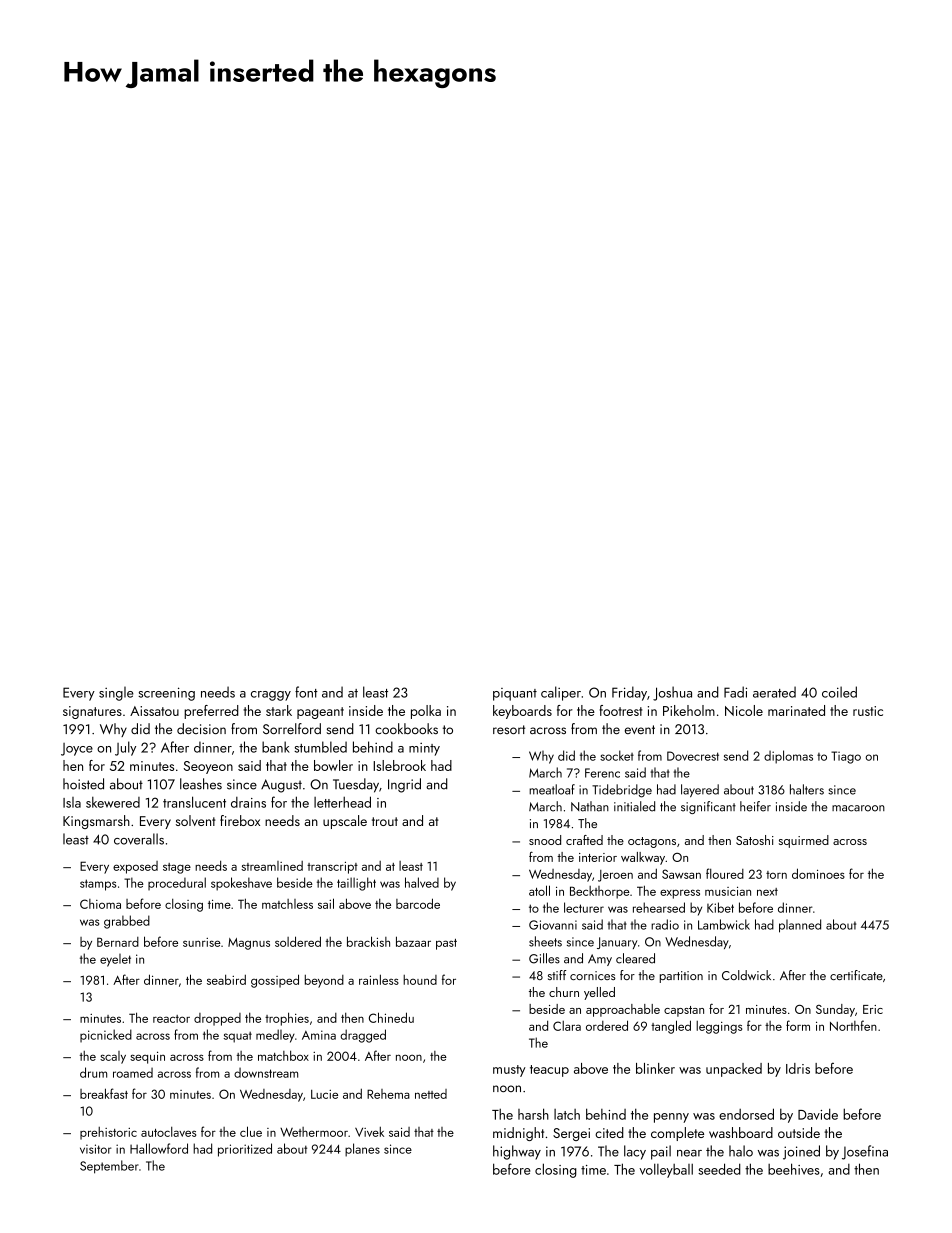 This screenshot has width=952, height=1233. What do you see at coordinates (798, 1068) in the screenshot?
I see `Idris` at bounding box center [798, 1068].
